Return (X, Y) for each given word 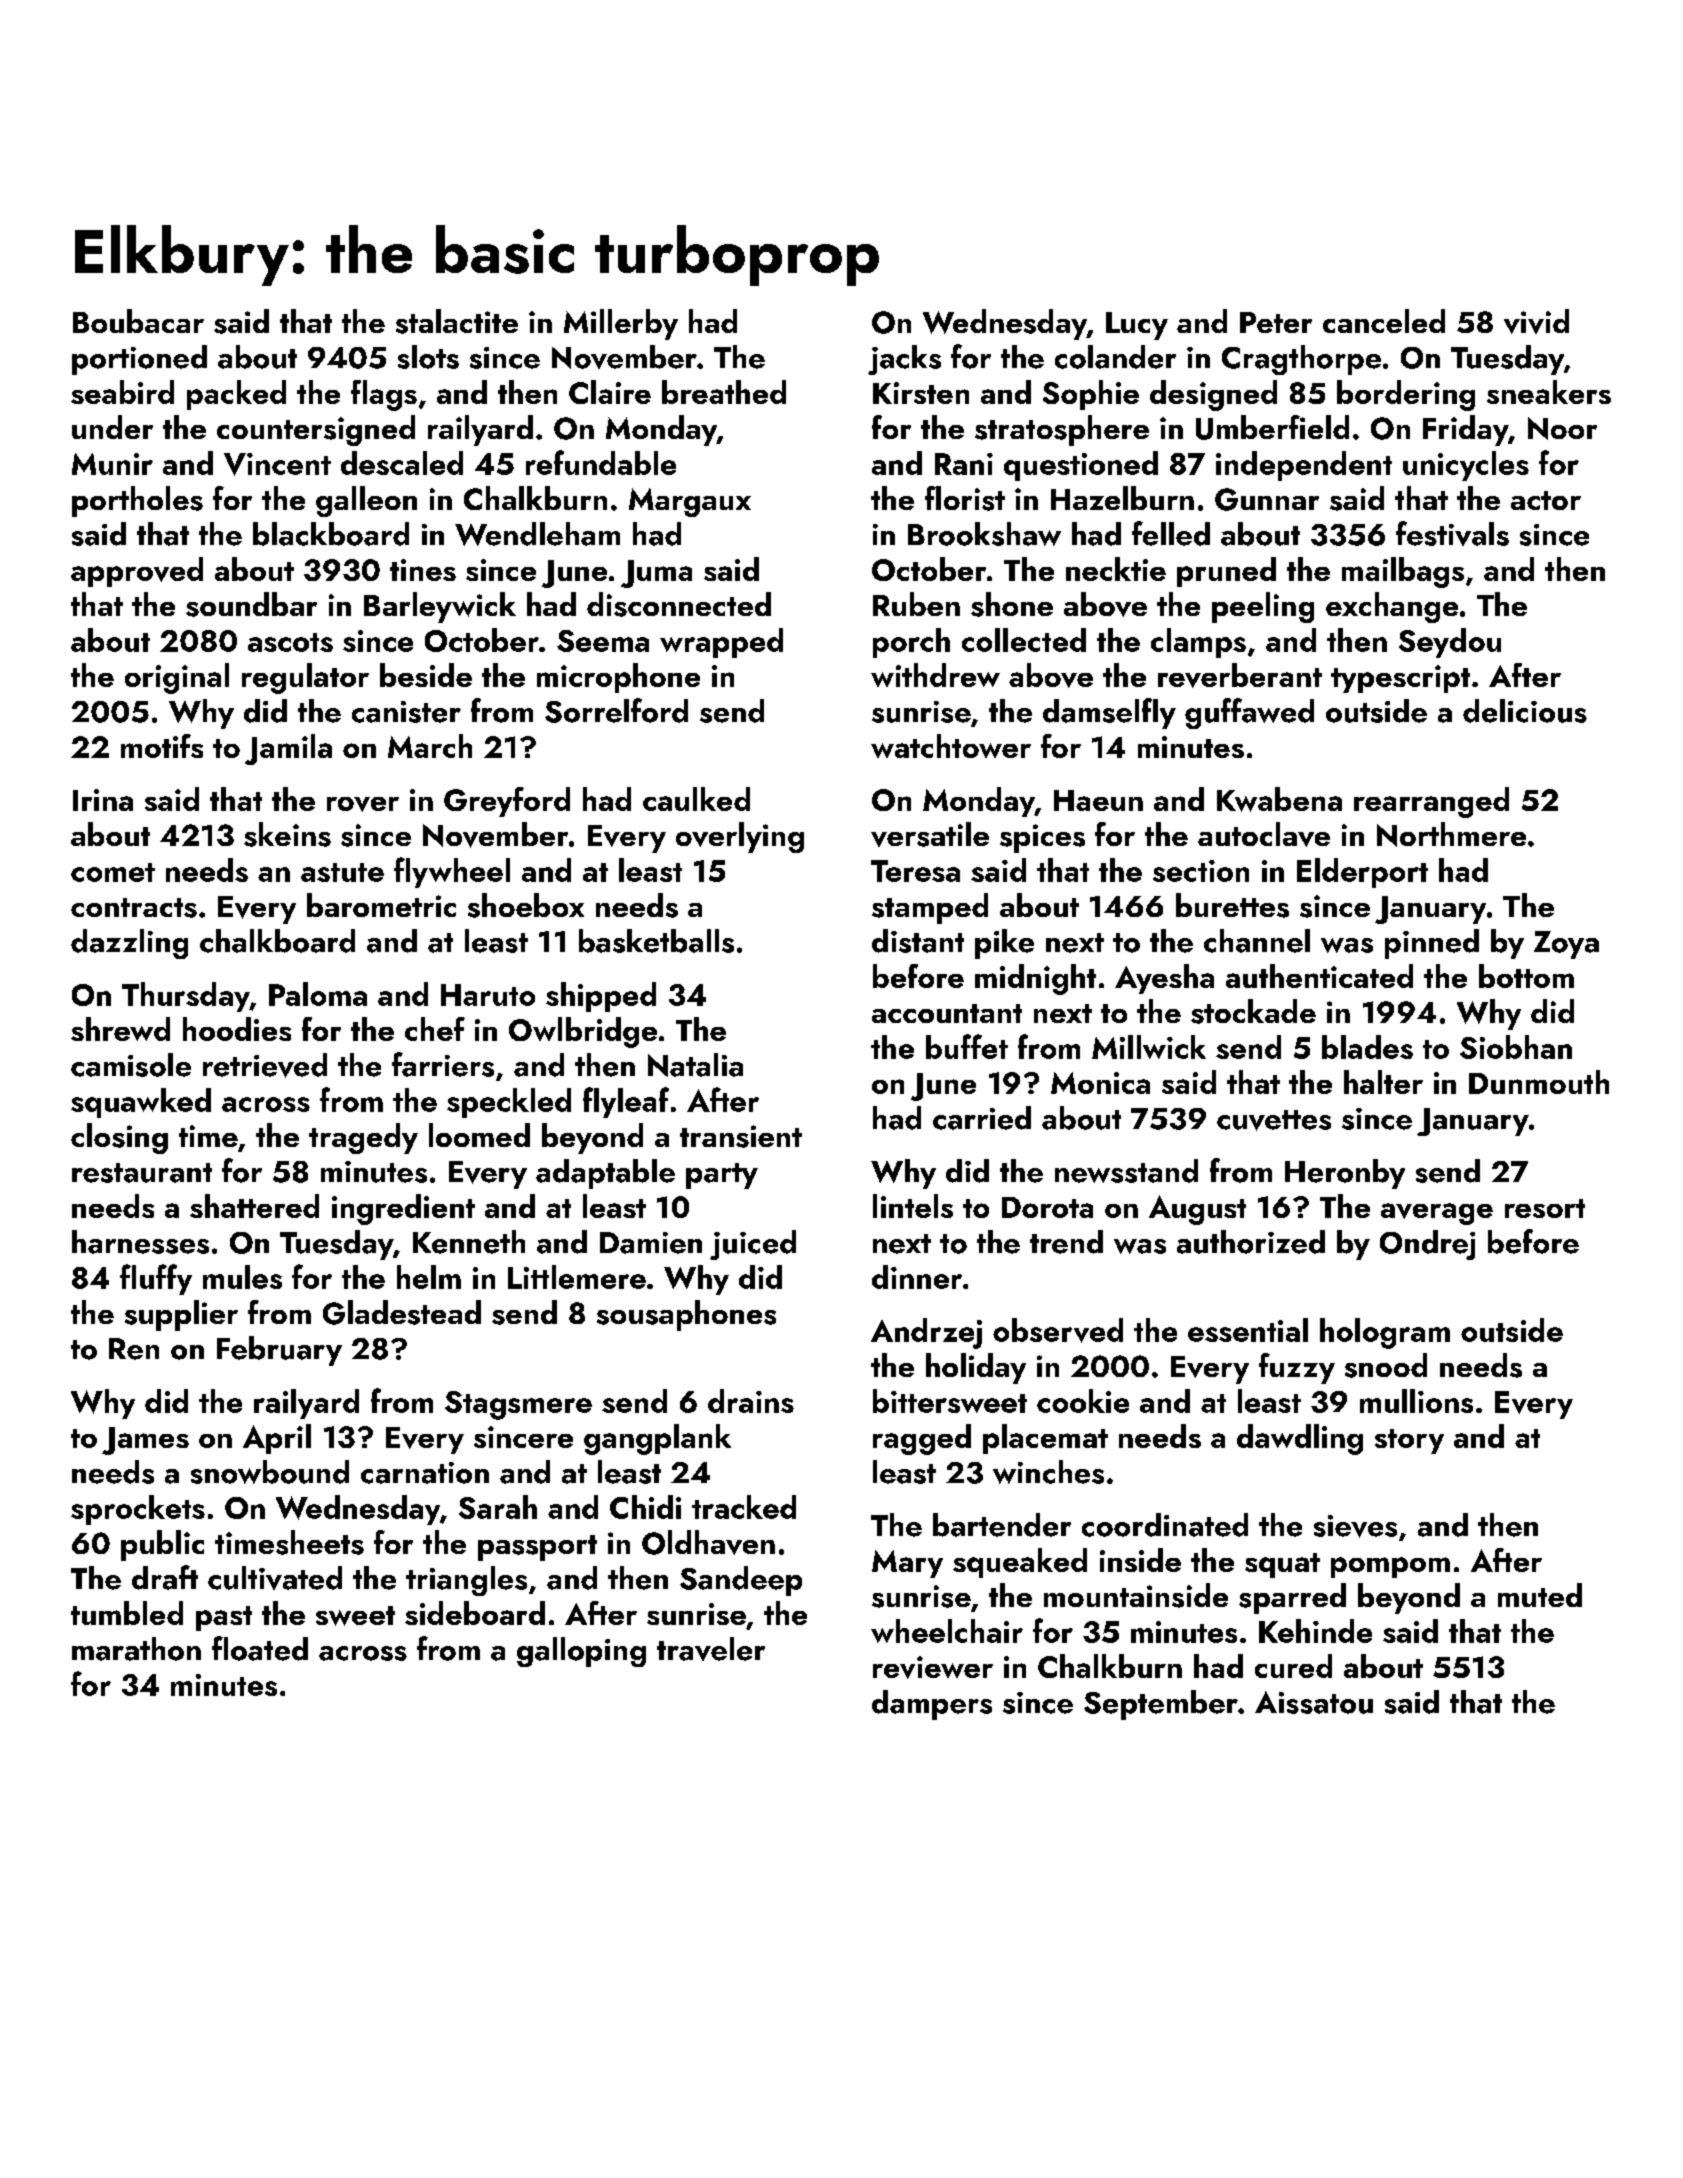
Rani (964, 464)
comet (113, 872)
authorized (1251, 1242)
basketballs (656, 941)
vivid (1536, 321)
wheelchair (947, 1631)
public (162, 1545)
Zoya (1566, 945)
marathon (136, 1649)
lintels (913, 1206)
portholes (137, 501)
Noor (1562, 428)
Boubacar (138, 321)
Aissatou (1314, 1702)
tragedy (363, 1138)
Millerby (621, 324)
